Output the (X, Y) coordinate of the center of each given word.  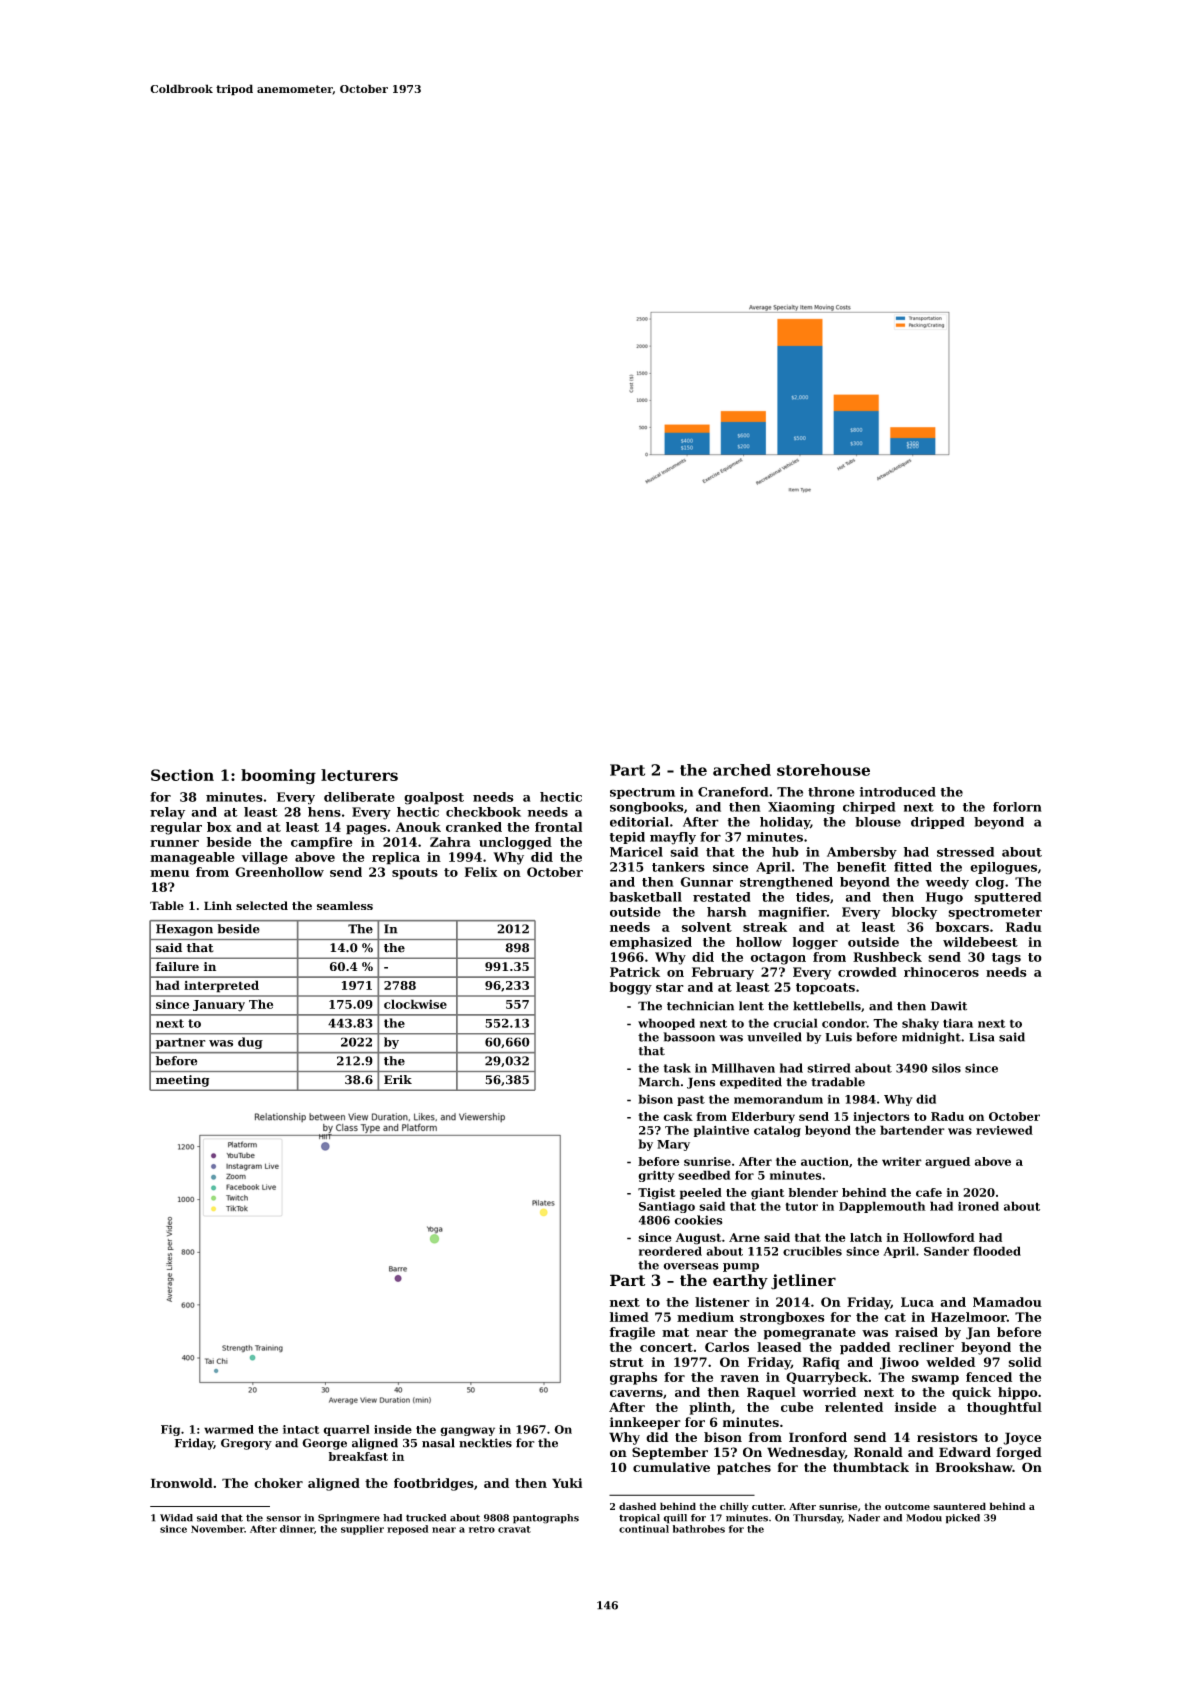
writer (902, 1161)
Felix (481, 872)
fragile (632, 1333)
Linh (218, 905)
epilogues (1003, 868)
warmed (229, 1429)
